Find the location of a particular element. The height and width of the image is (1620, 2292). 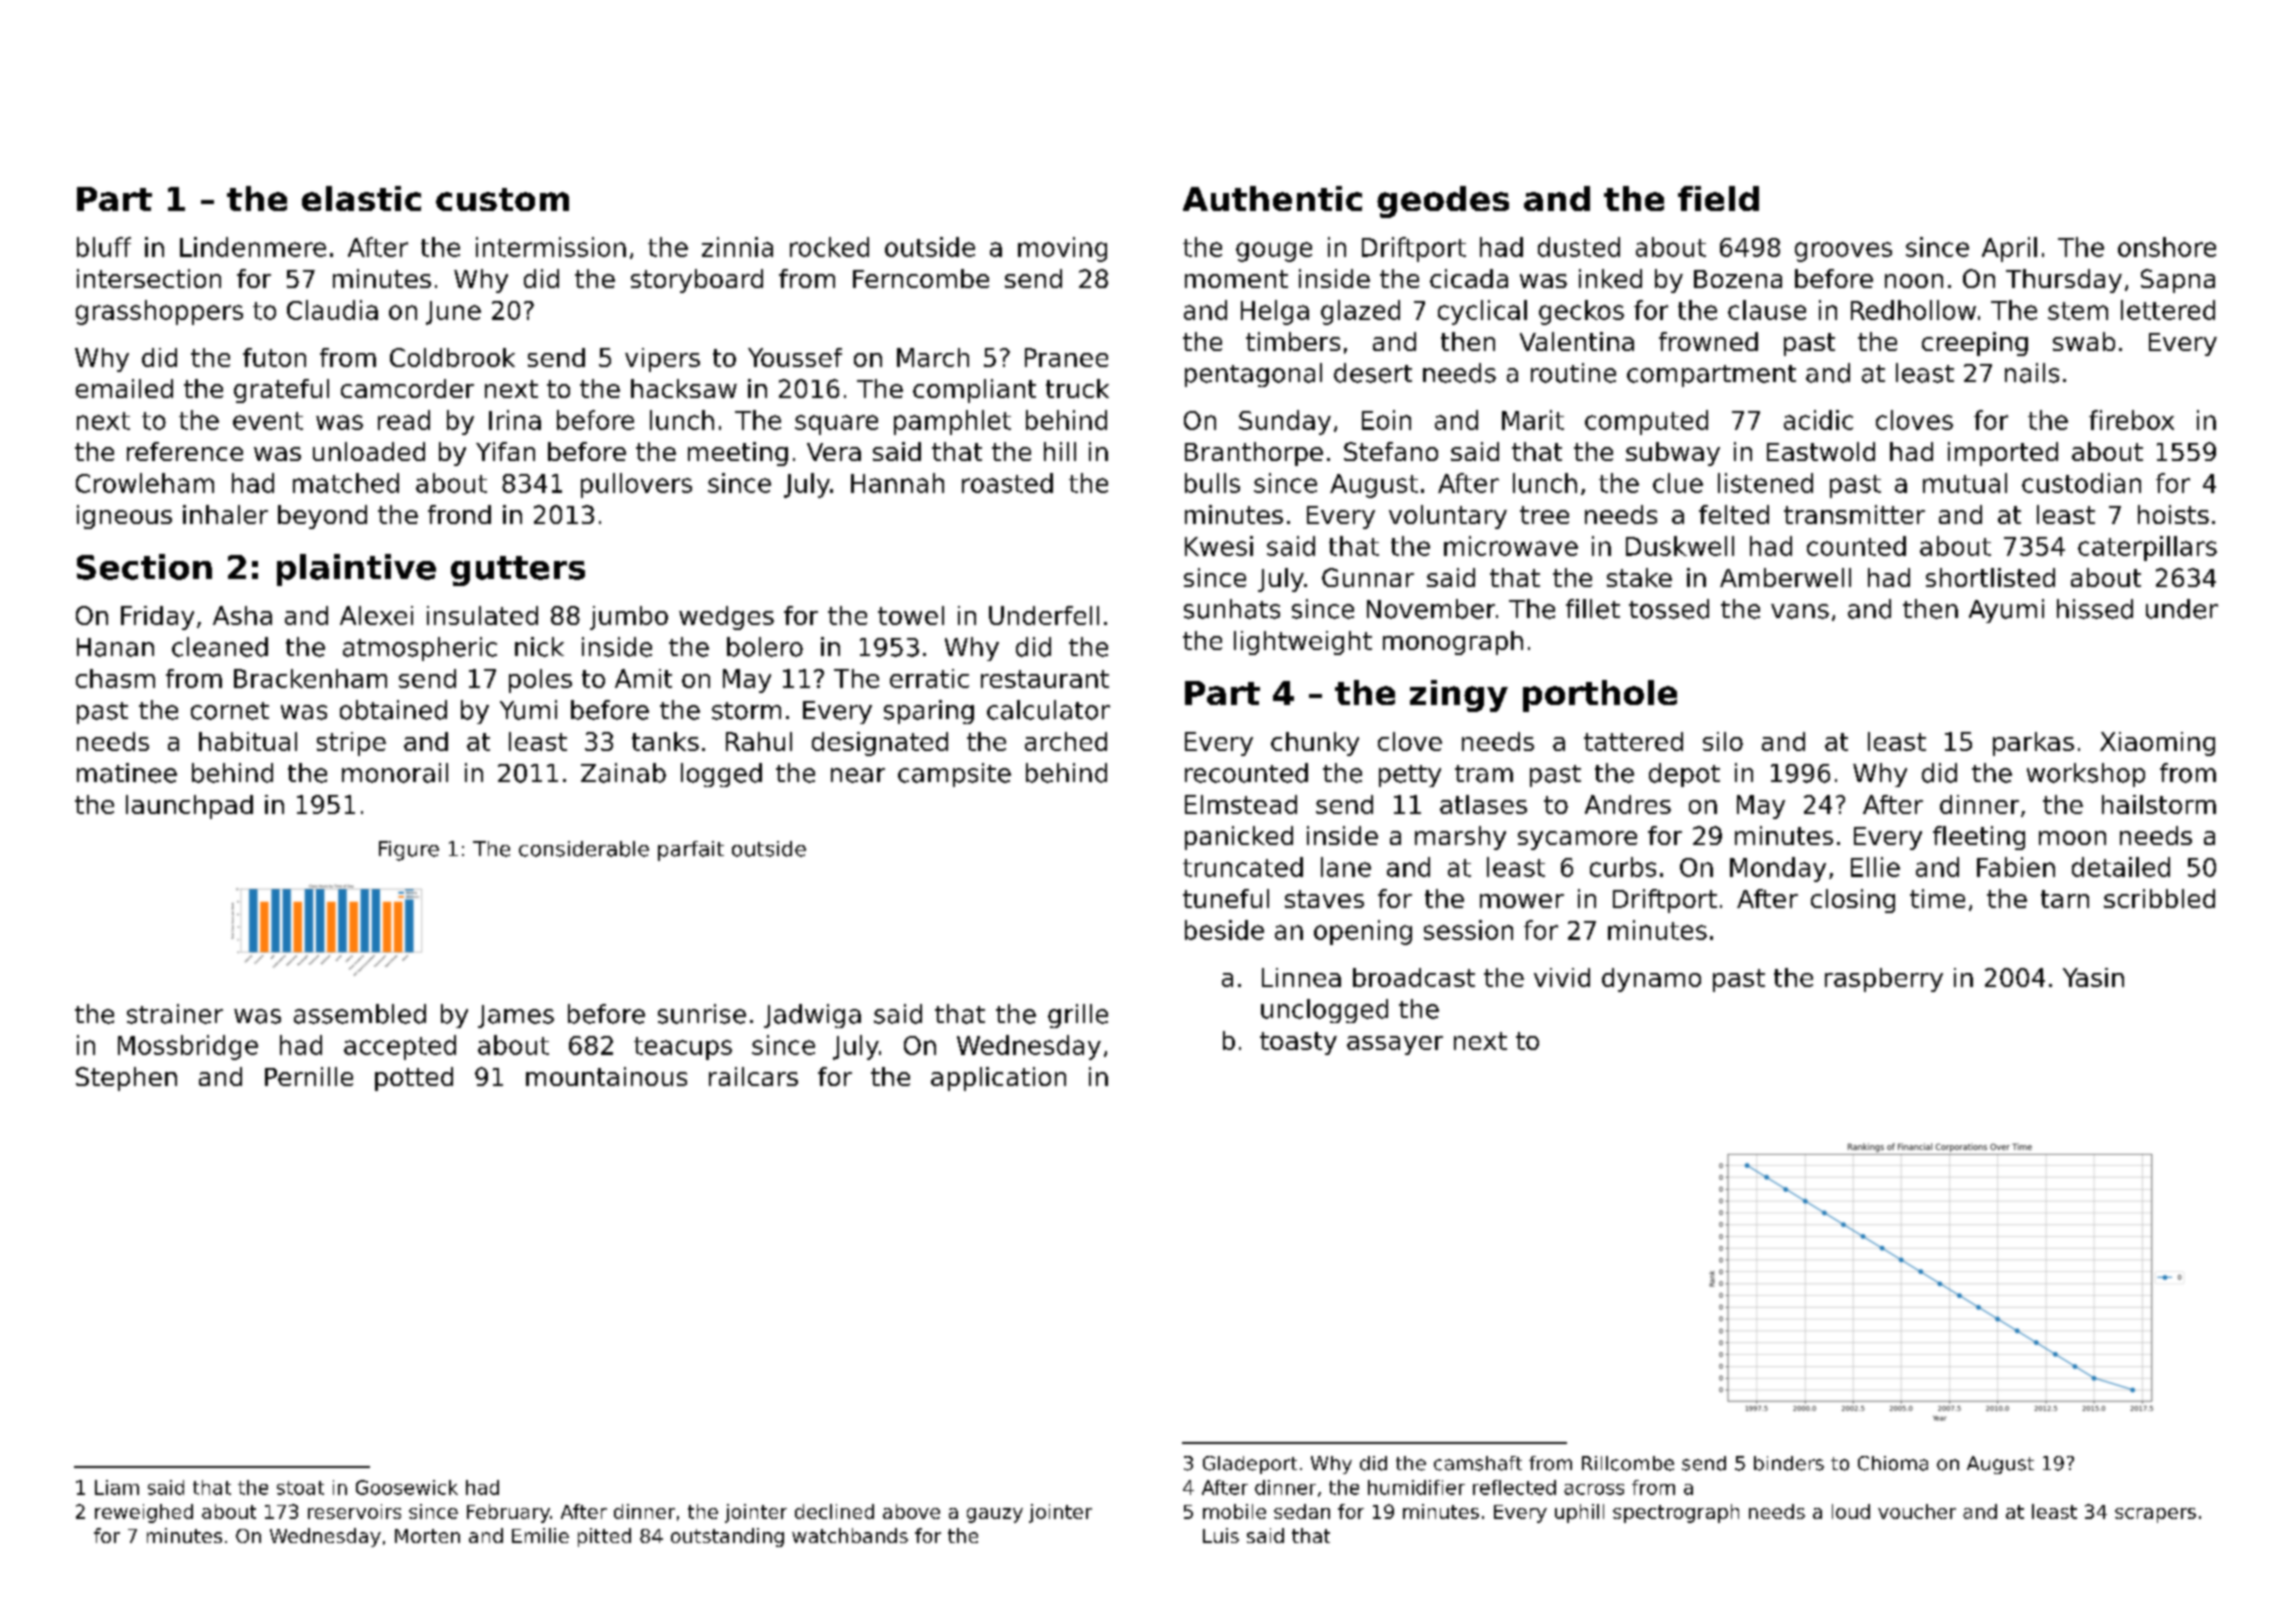

elastic is located at coordinates (361, 198).
